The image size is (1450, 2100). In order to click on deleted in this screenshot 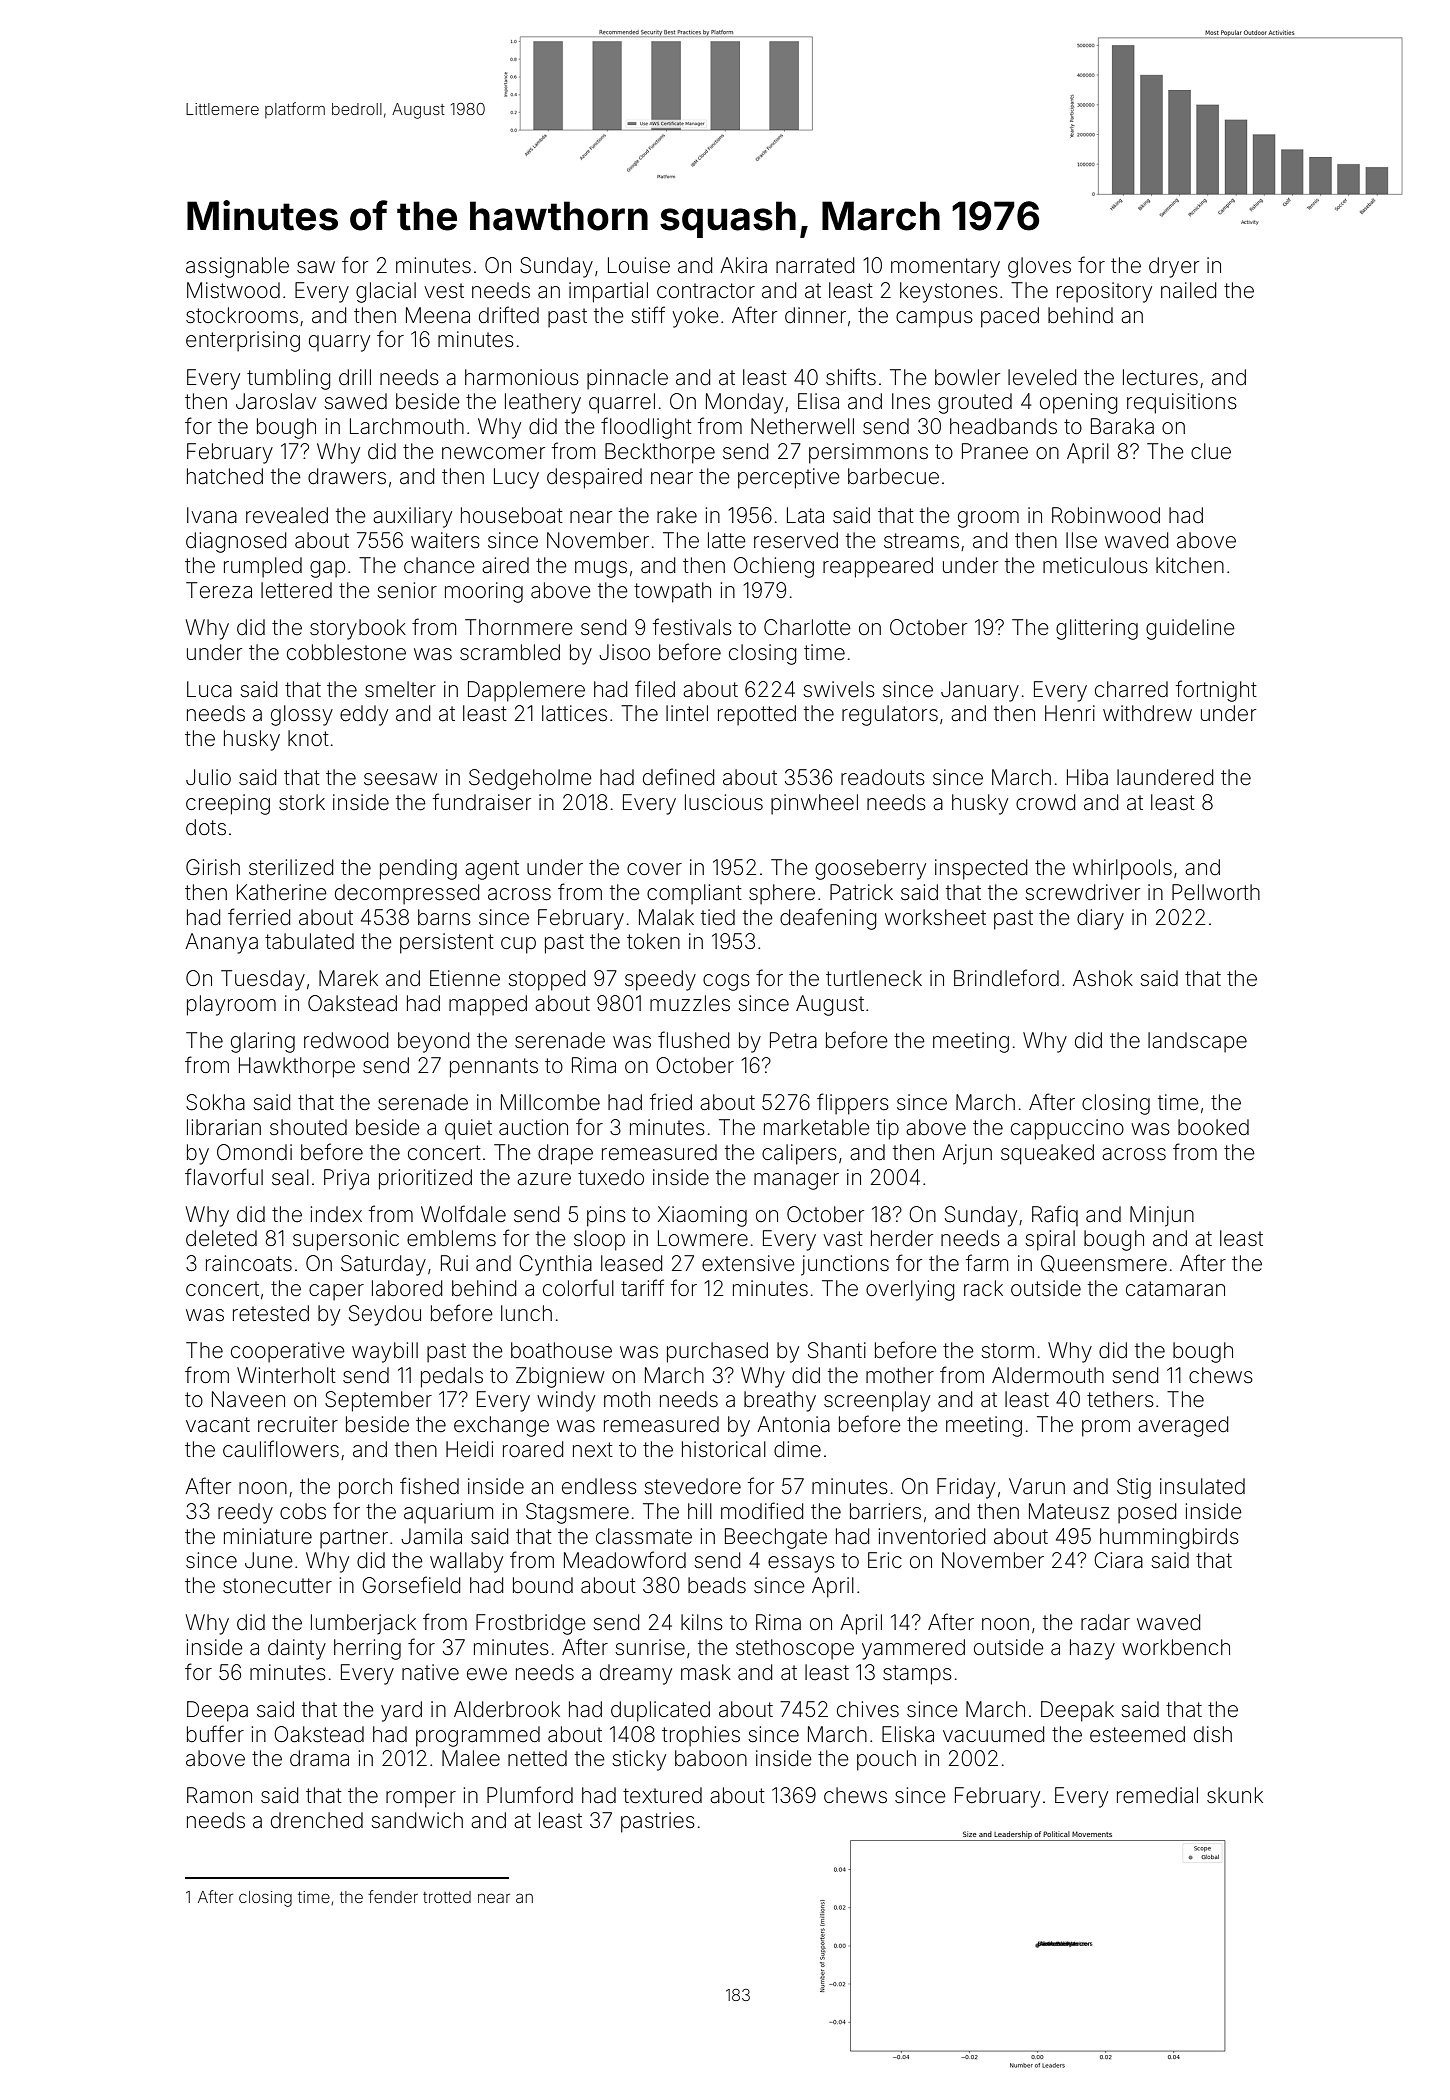, I will do `click(221, 1238)`.
